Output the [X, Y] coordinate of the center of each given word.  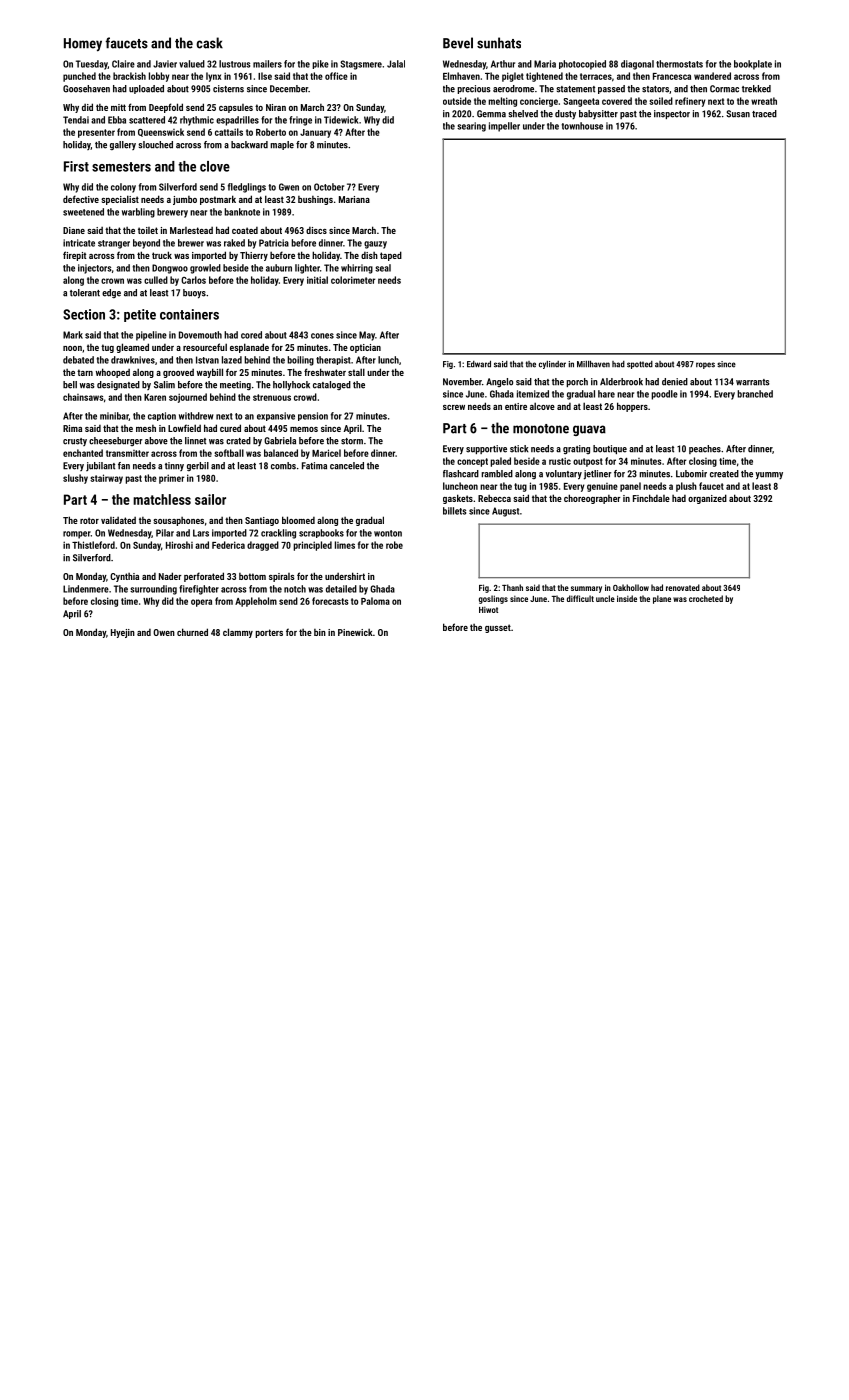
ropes [705, 365]
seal [383, 268]
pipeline [151, 336]
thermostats [679, 64]
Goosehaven [86, 89]
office [336, 76]
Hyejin [123, 633]
